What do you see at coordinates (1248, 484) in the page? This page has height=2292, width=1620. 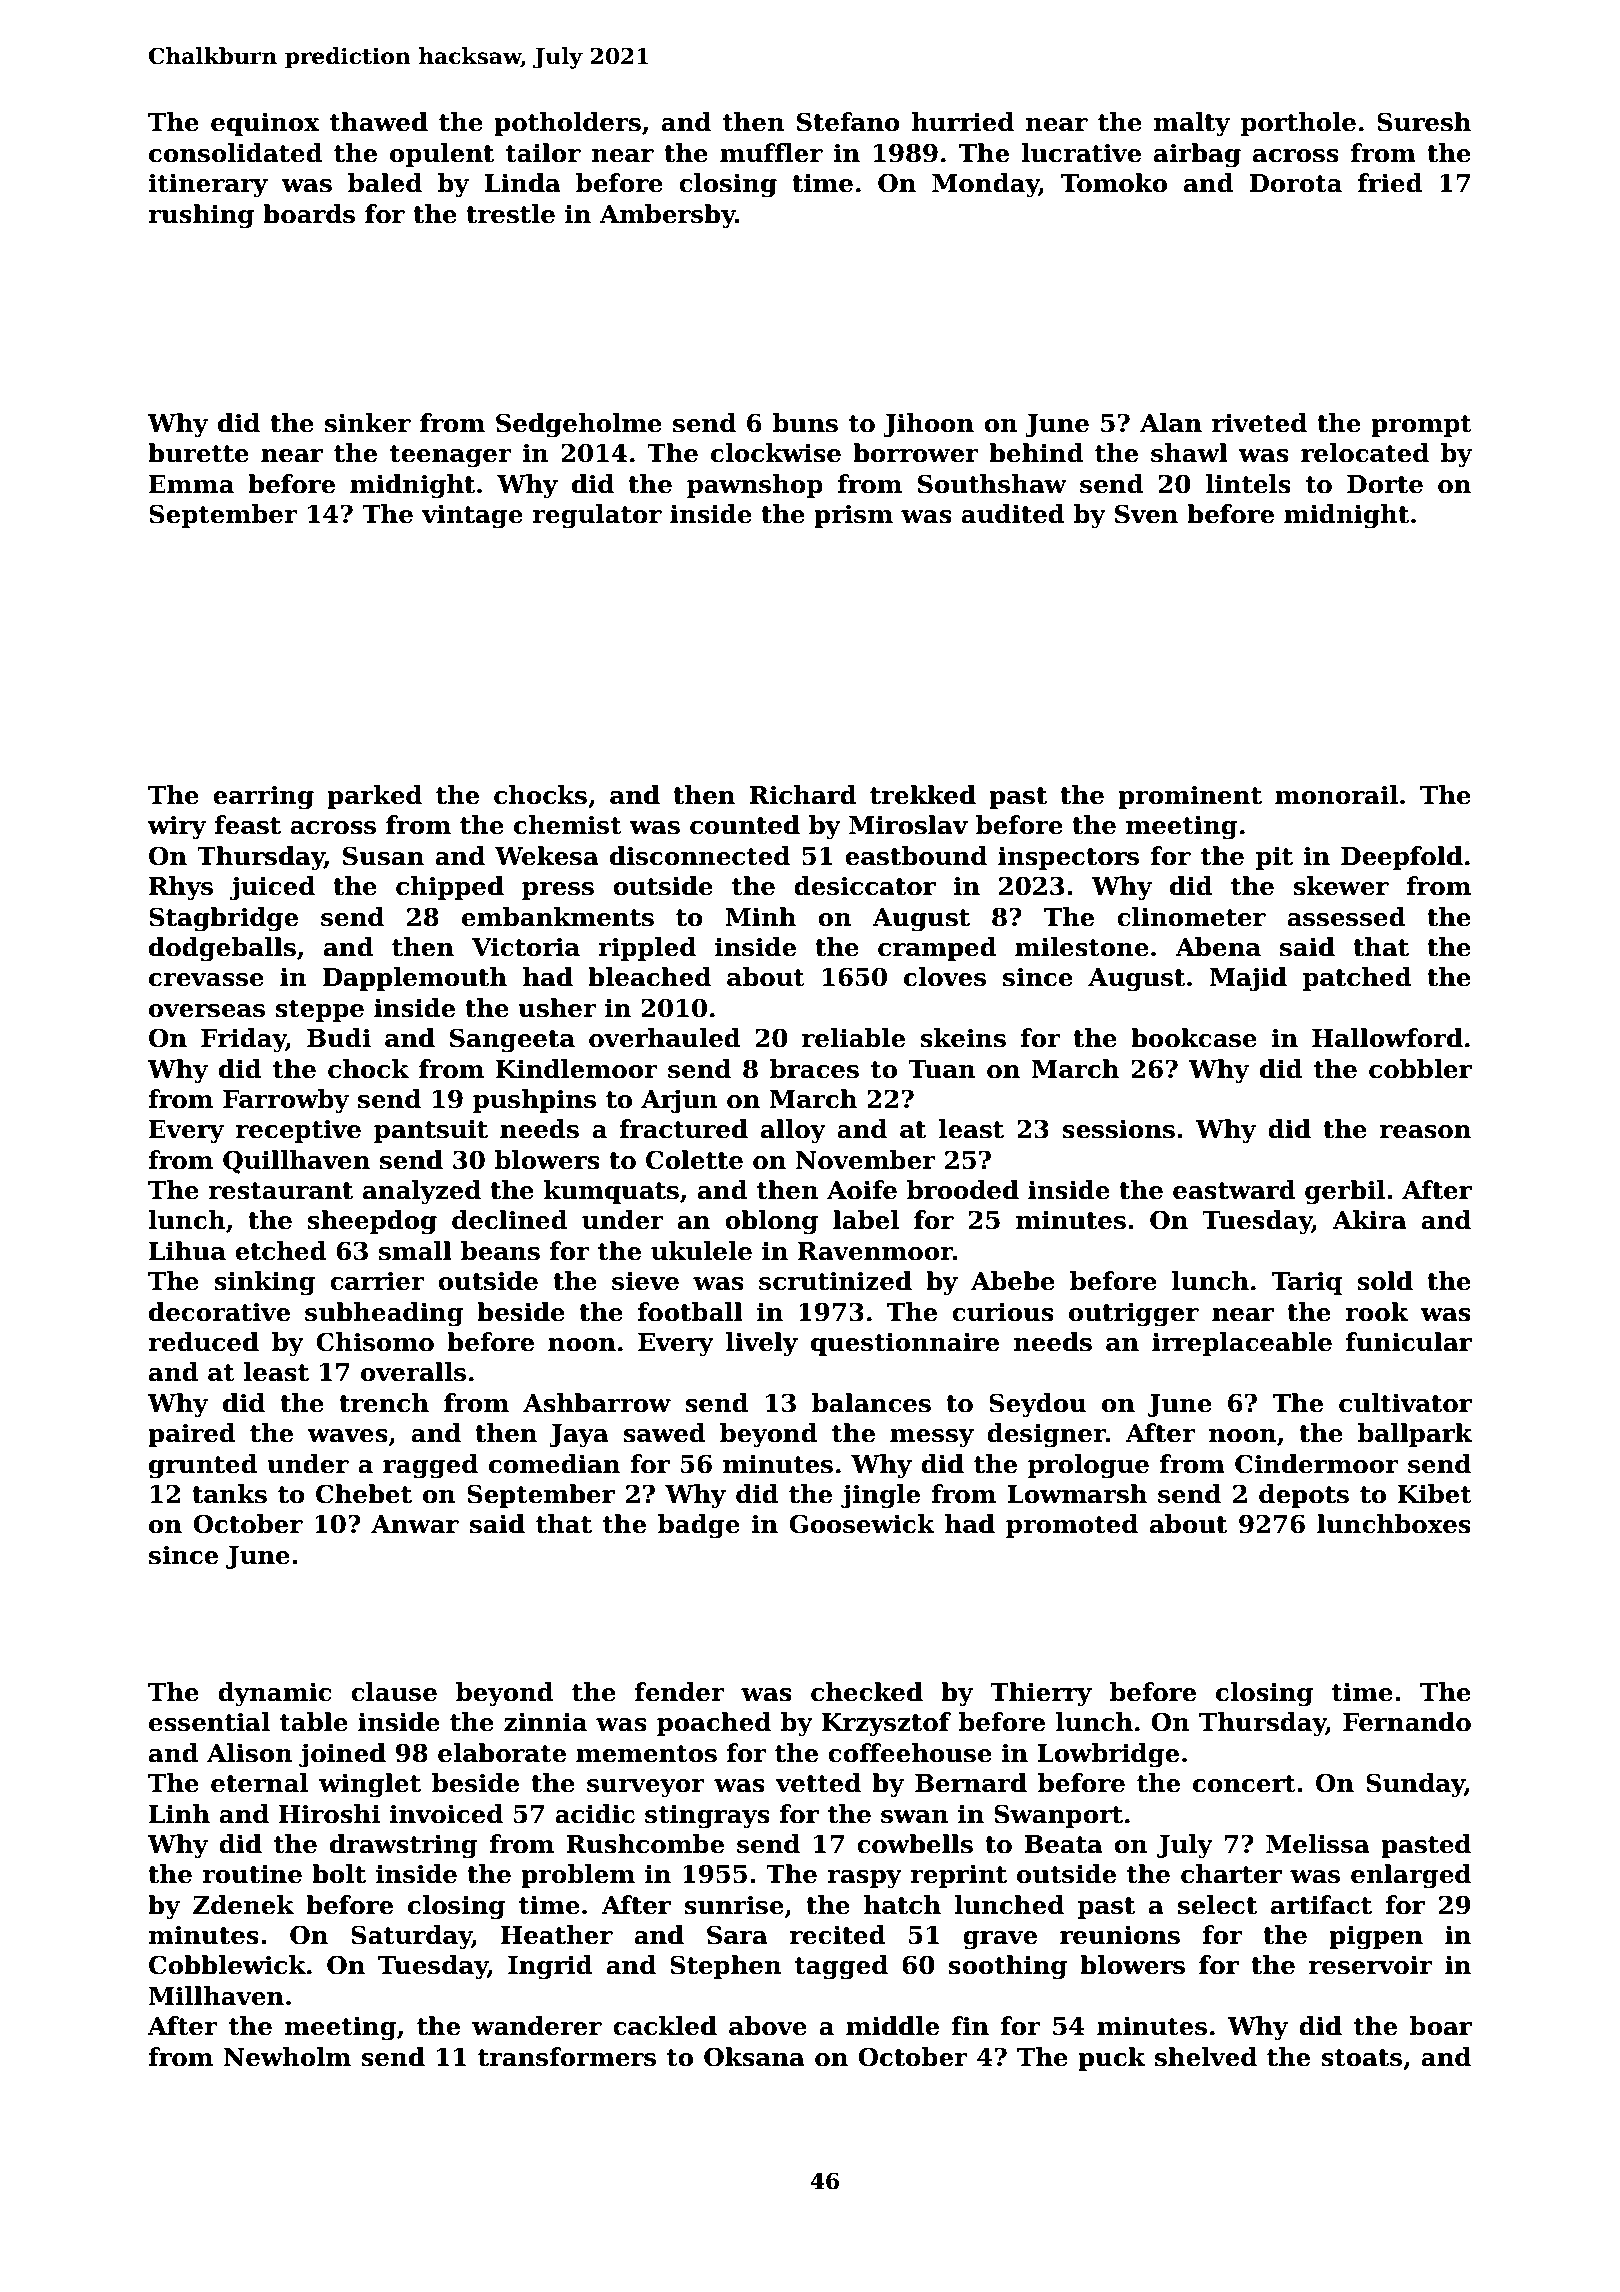 I see `lintels` at bounding box center [1248, 484].
